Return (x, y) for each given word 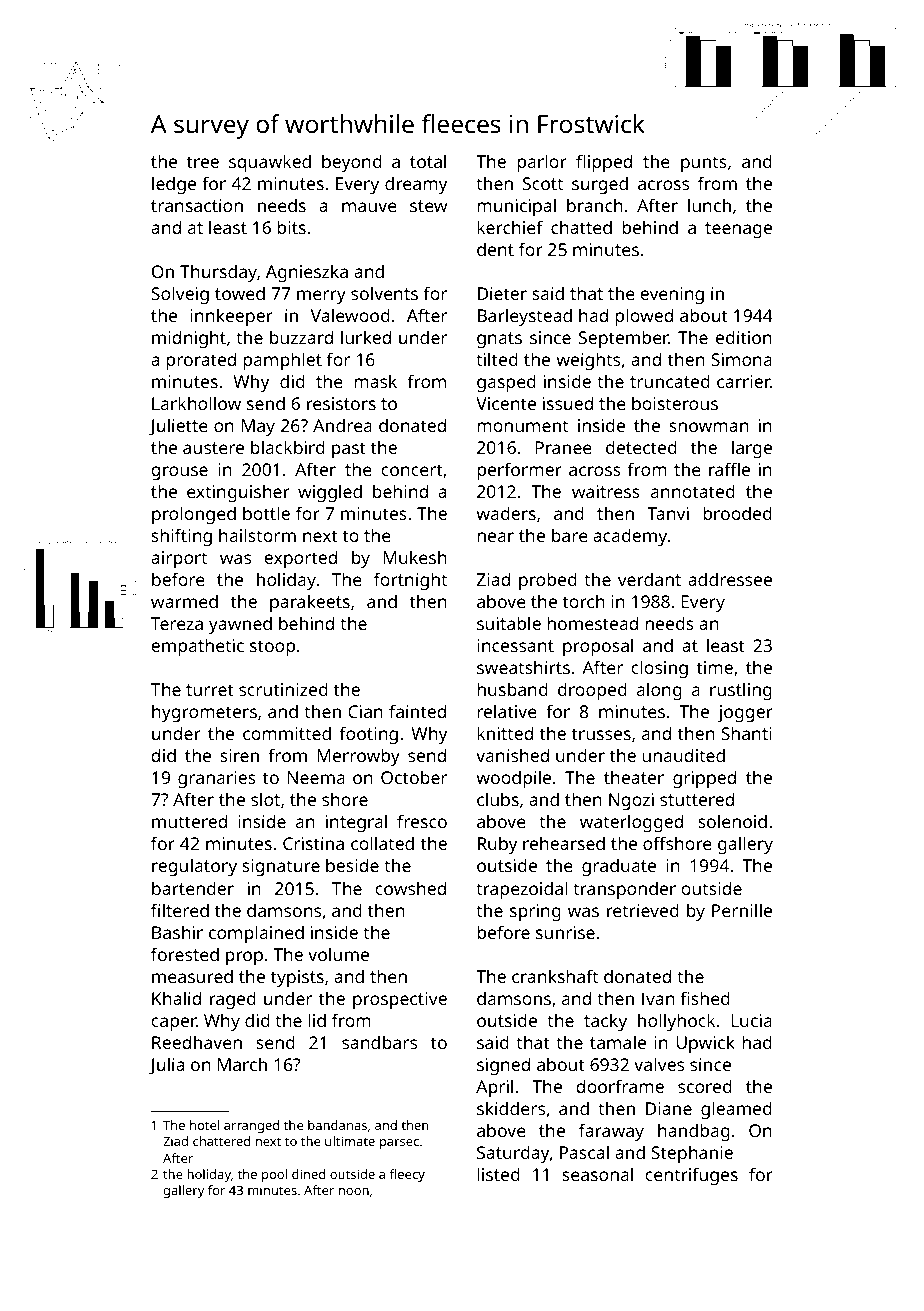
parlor (542, 163)
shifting (181, 537)
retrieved (643, 910)
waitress (606, 491)
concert (412, 470)
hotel (205, 1125)
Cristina (313, 843)
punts (704, 164)
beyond (352, 163)
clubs (498, 799)
